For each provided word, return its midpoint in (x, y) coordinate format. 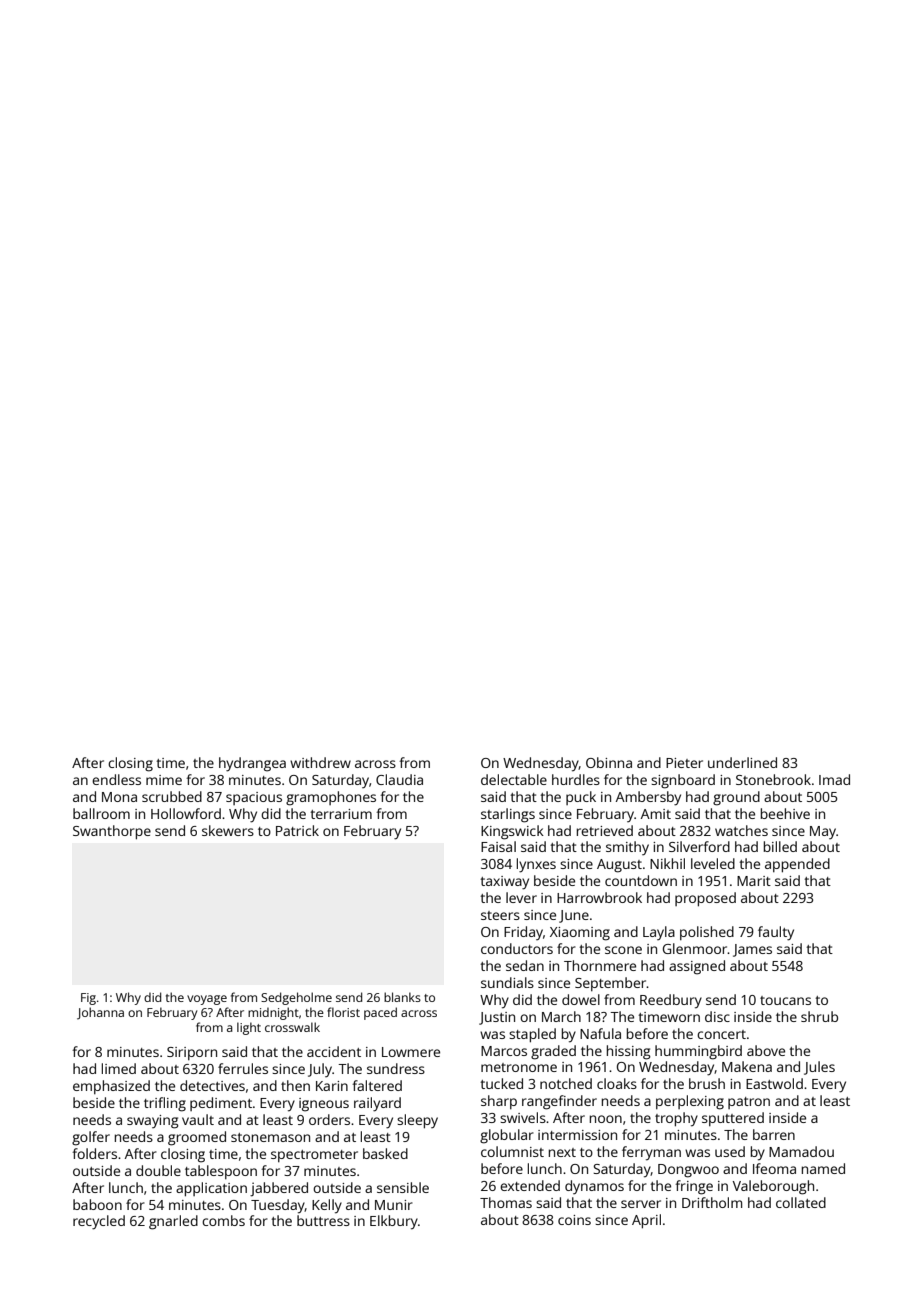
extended (530, 1185)
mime (164, 780)
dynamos (594, 1187)
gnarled (173, 1222)
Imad (834, 779)
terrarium (341, 814)
